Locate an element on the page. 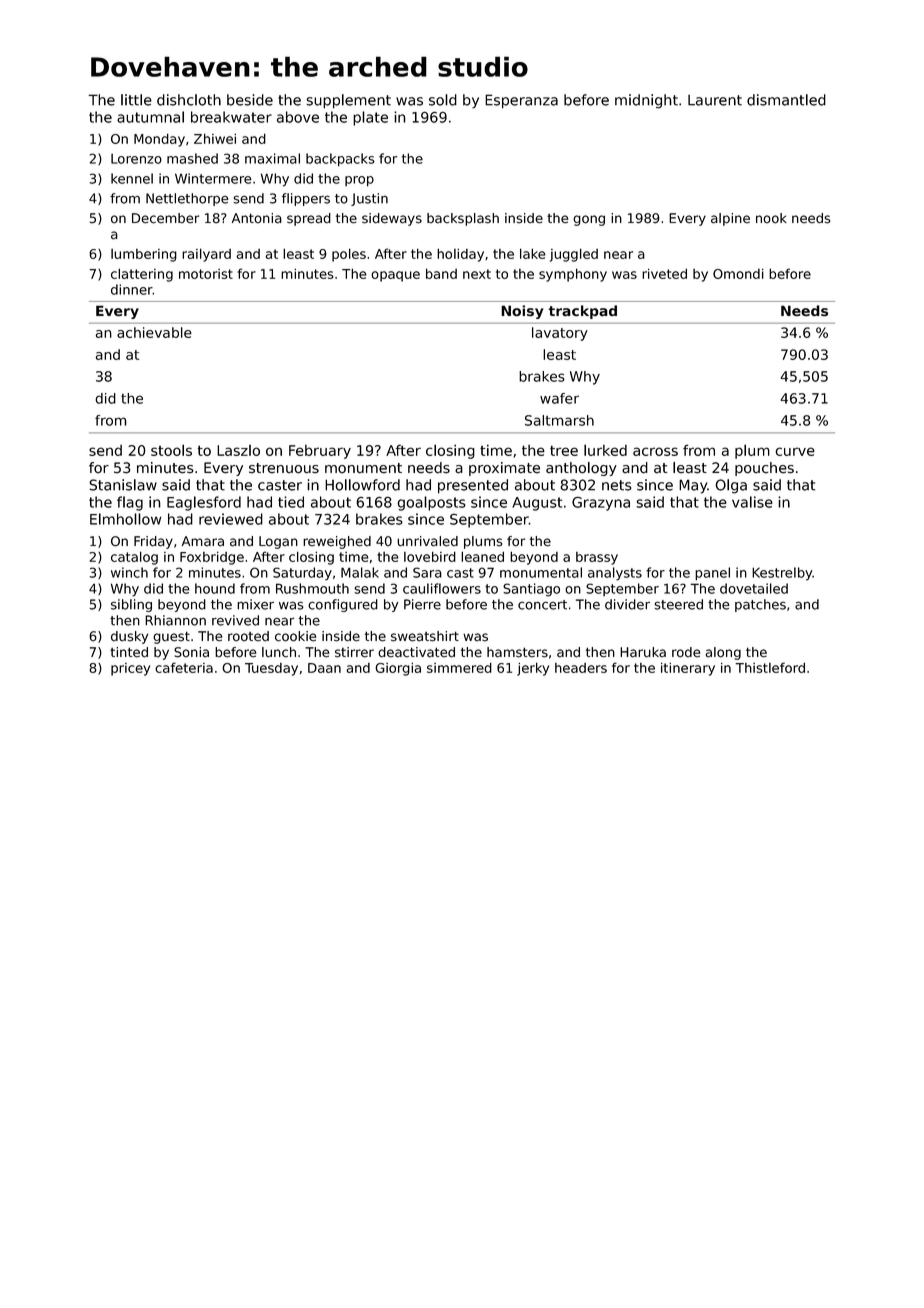 Image resolution: width=924 pixels, height=1308 pixels. autumnal is located at coordinates (150, 117).
